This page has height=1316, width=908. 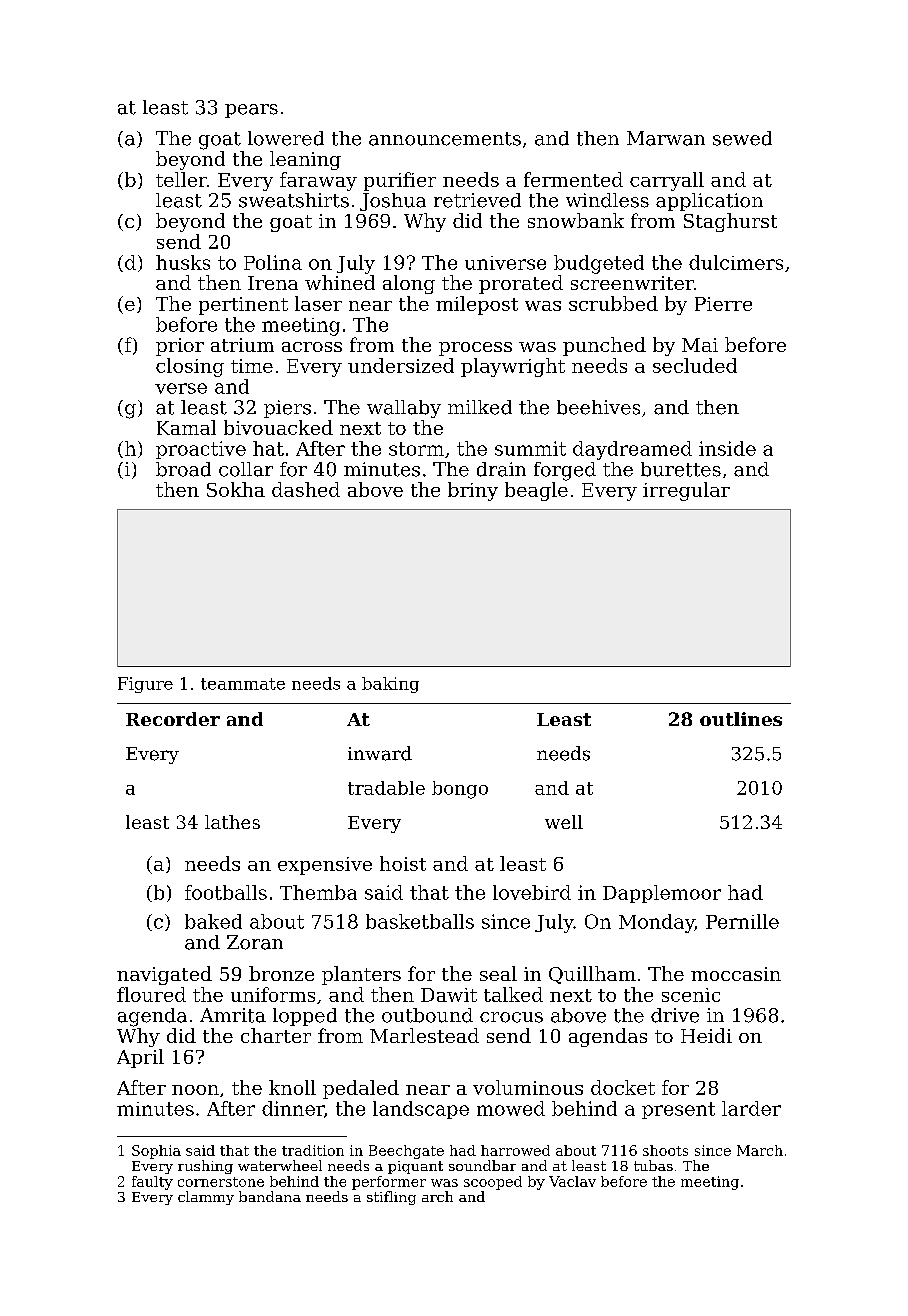 What do you see at coordinates (657, 923) in the page?
I see `Monday` at bounding box center [657, 923].
